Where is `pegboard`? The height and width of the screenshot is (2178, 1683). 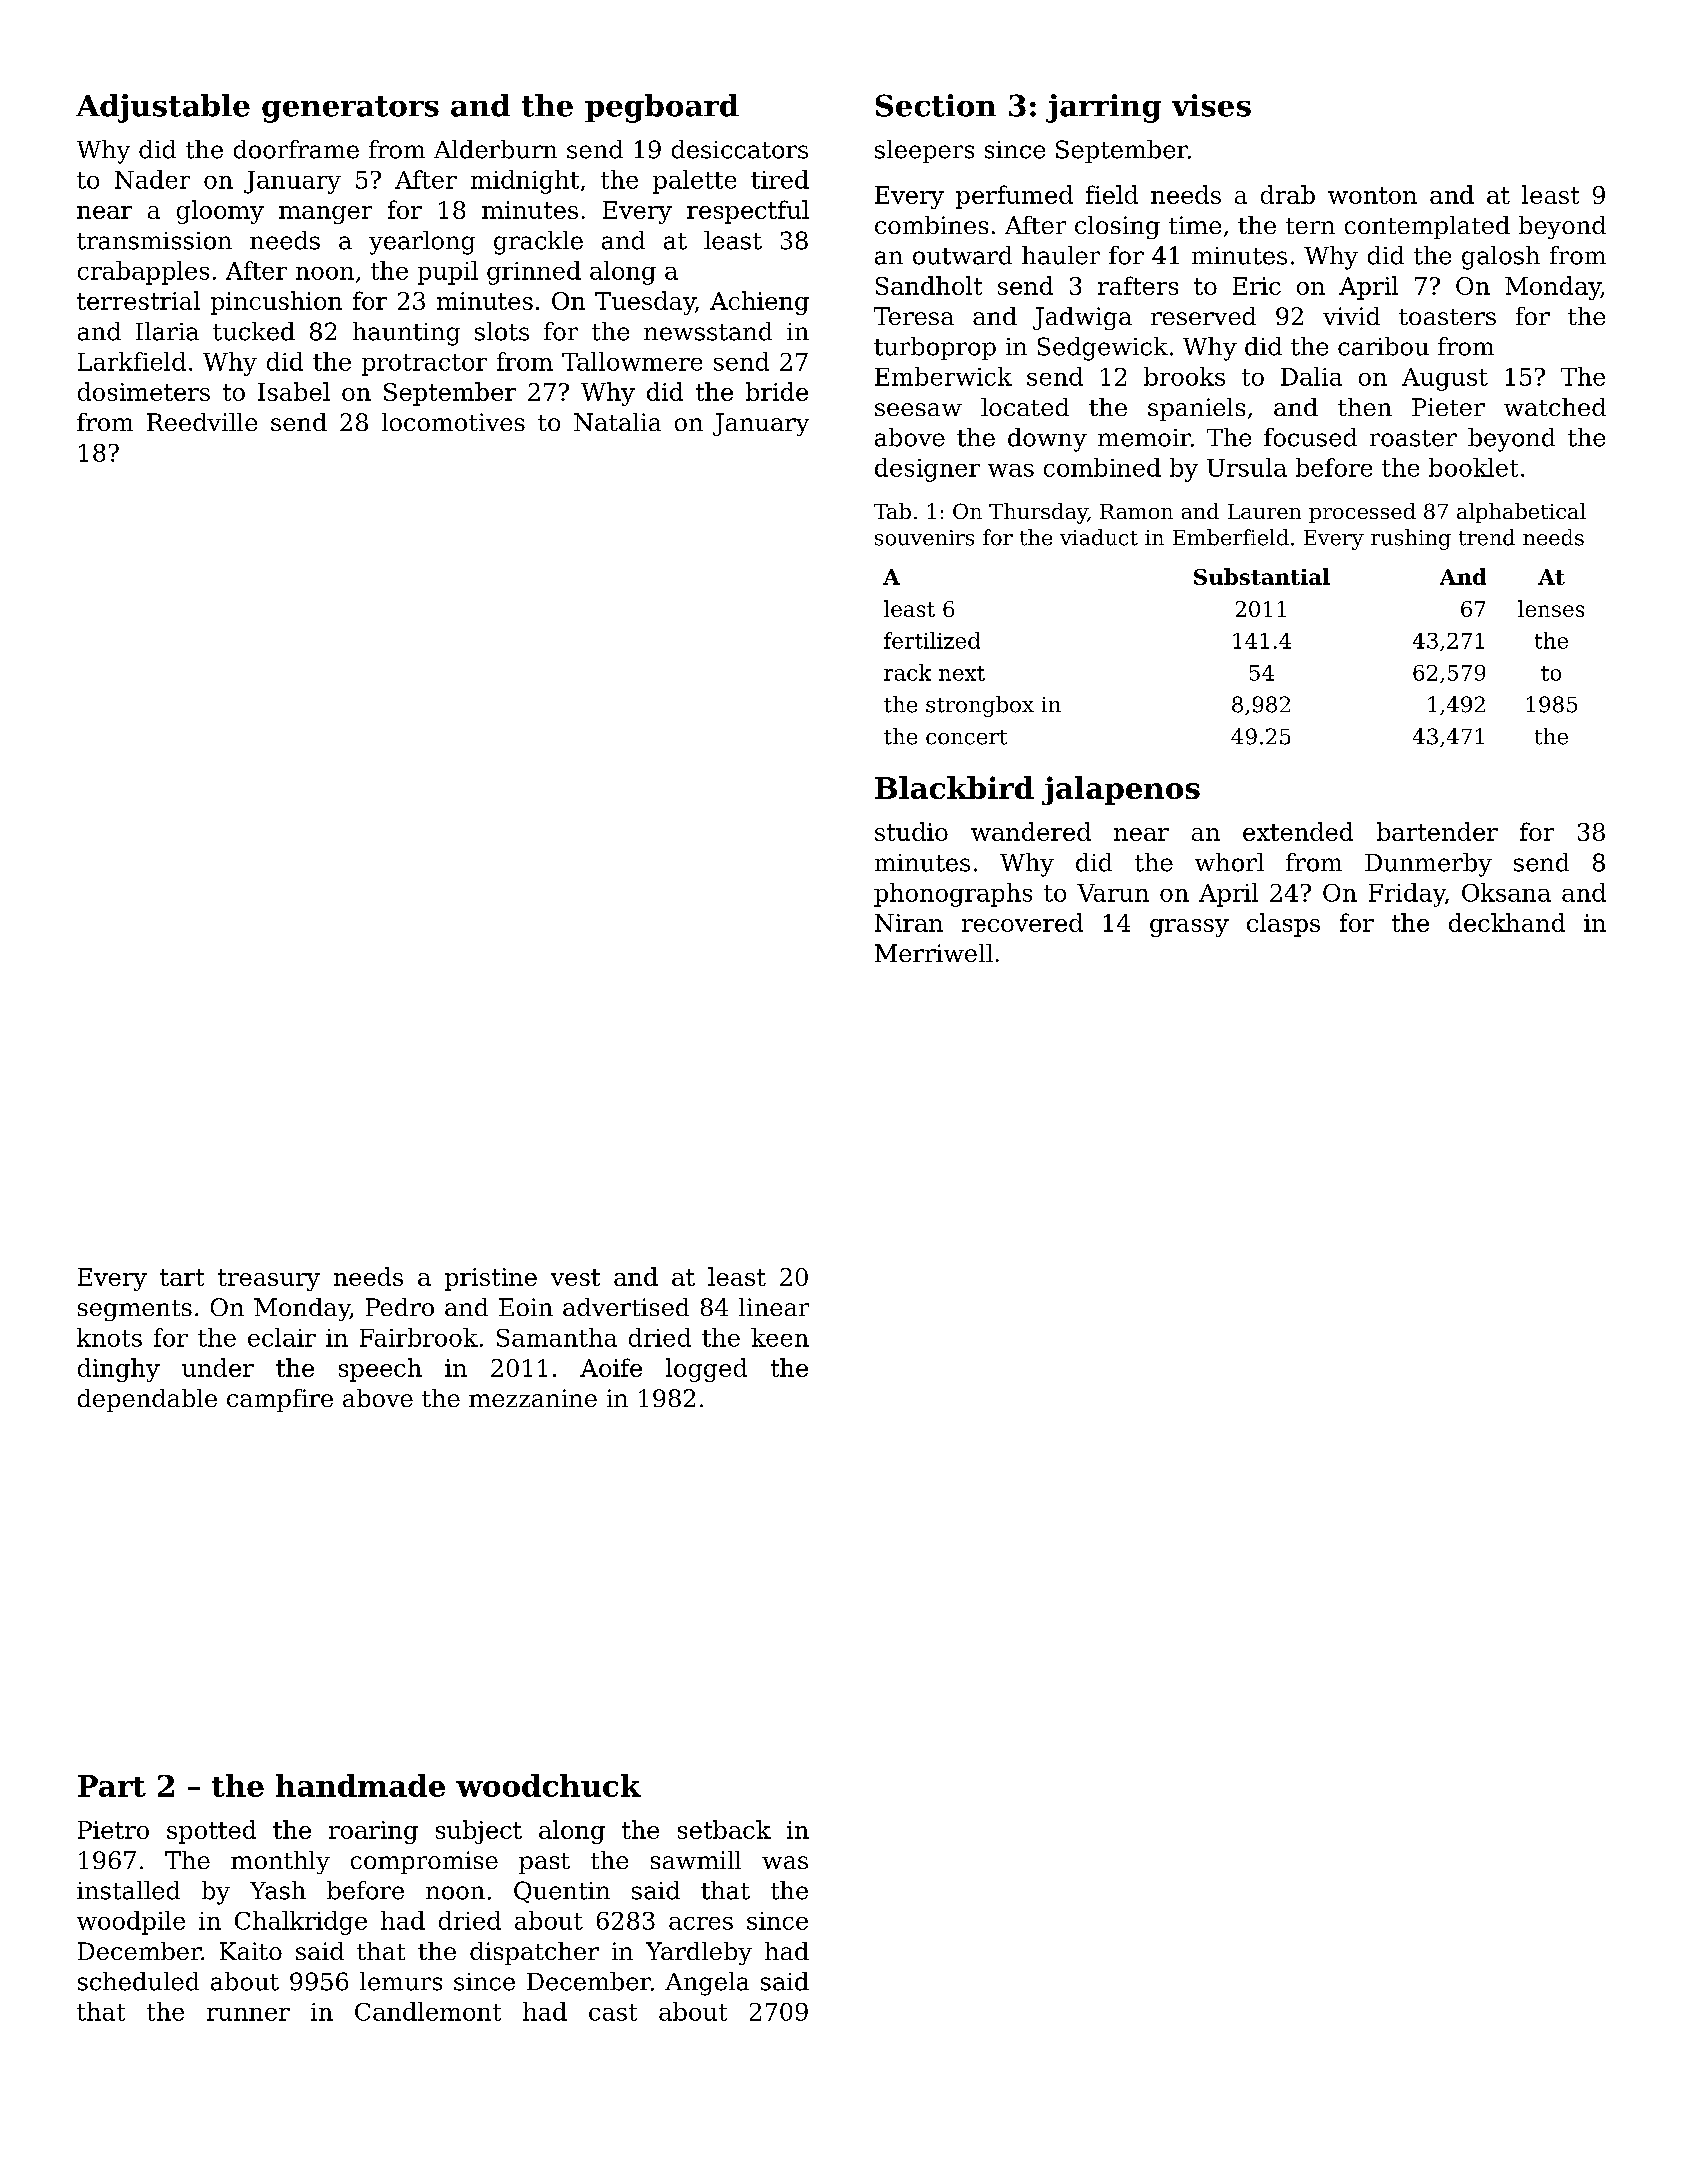
pegboard is located at coordinates (662, 108).
